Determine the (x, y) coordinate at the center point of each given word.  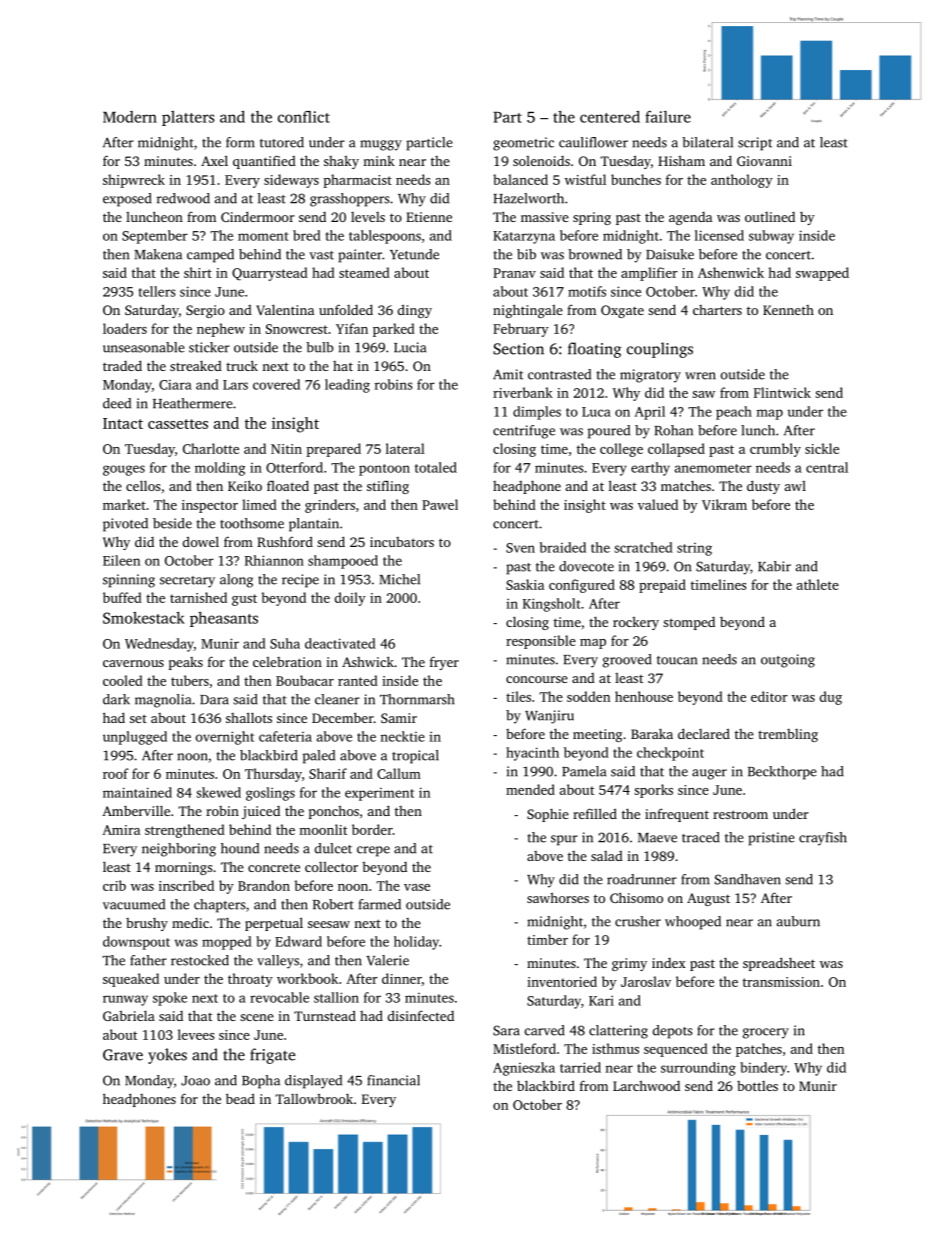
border (372, 829)
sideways (291, 181)
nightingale (528, 311)
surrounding (698, 1069)
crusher (638, 921)
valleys (278, 962)
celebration (287, 662)
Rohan (673, 430)
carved (545, 1030)
